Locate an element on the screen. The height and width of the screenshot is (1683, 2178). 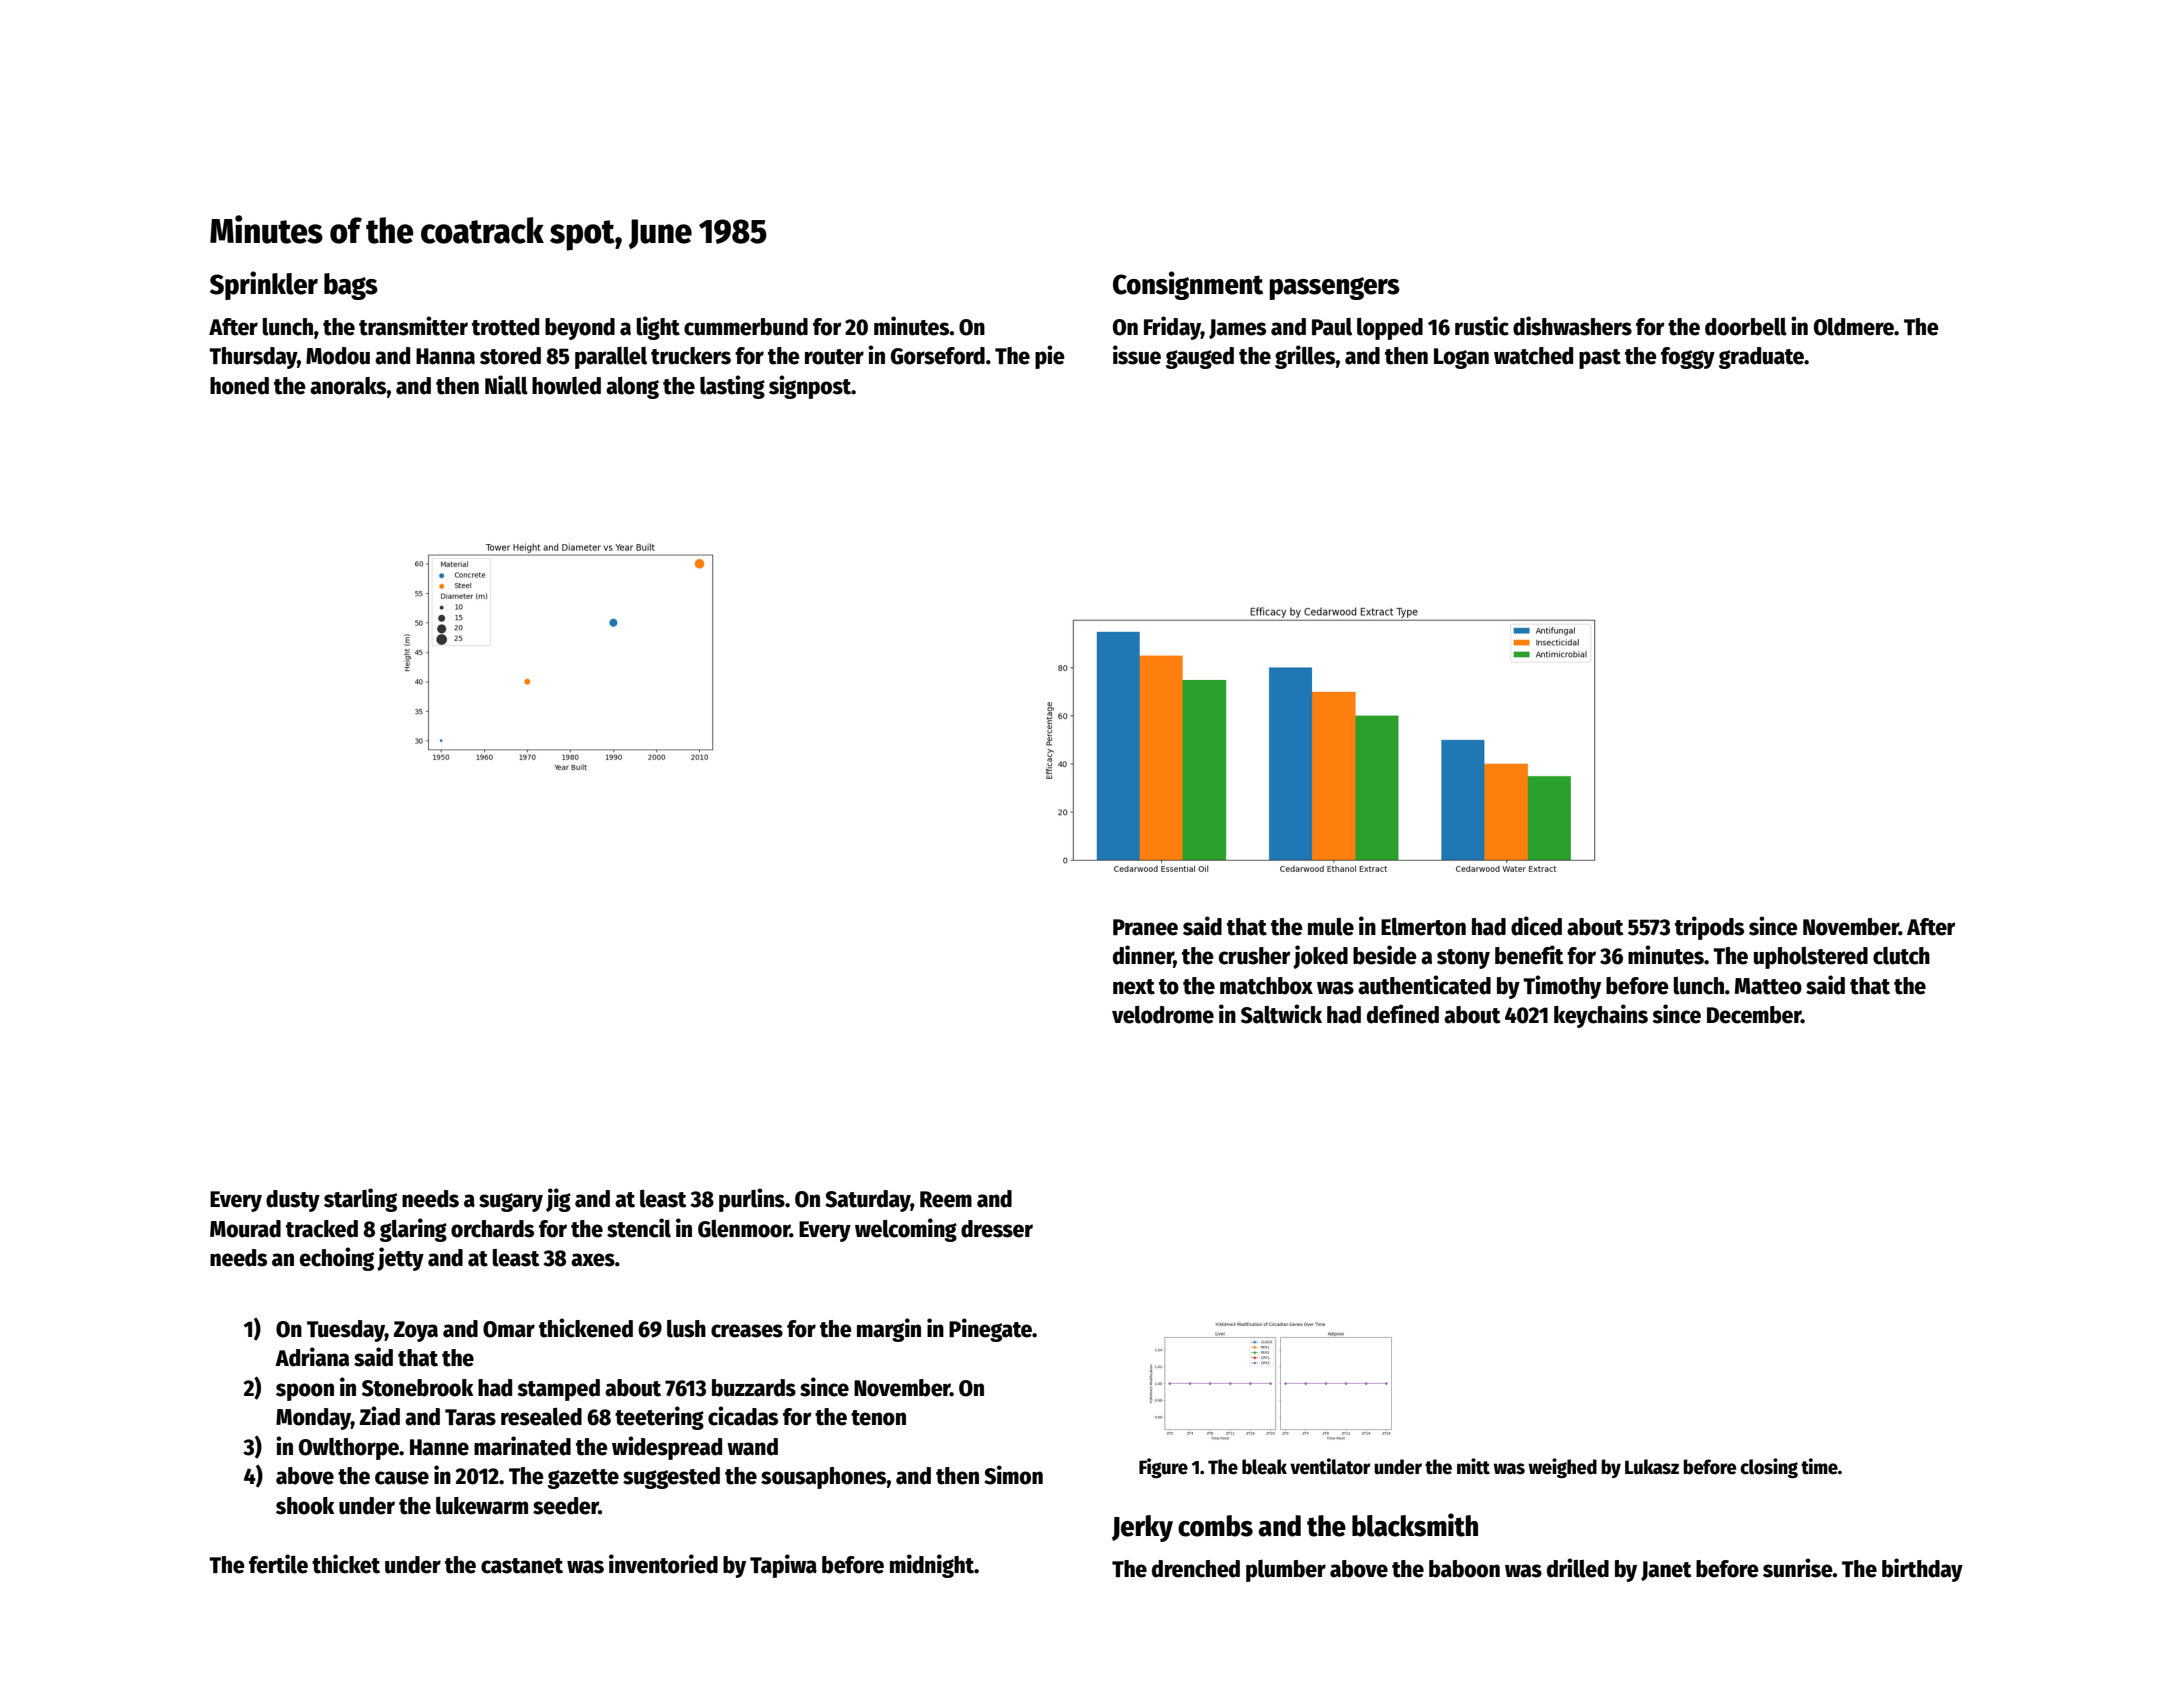
diced is located at coordinates (1536, 926).
